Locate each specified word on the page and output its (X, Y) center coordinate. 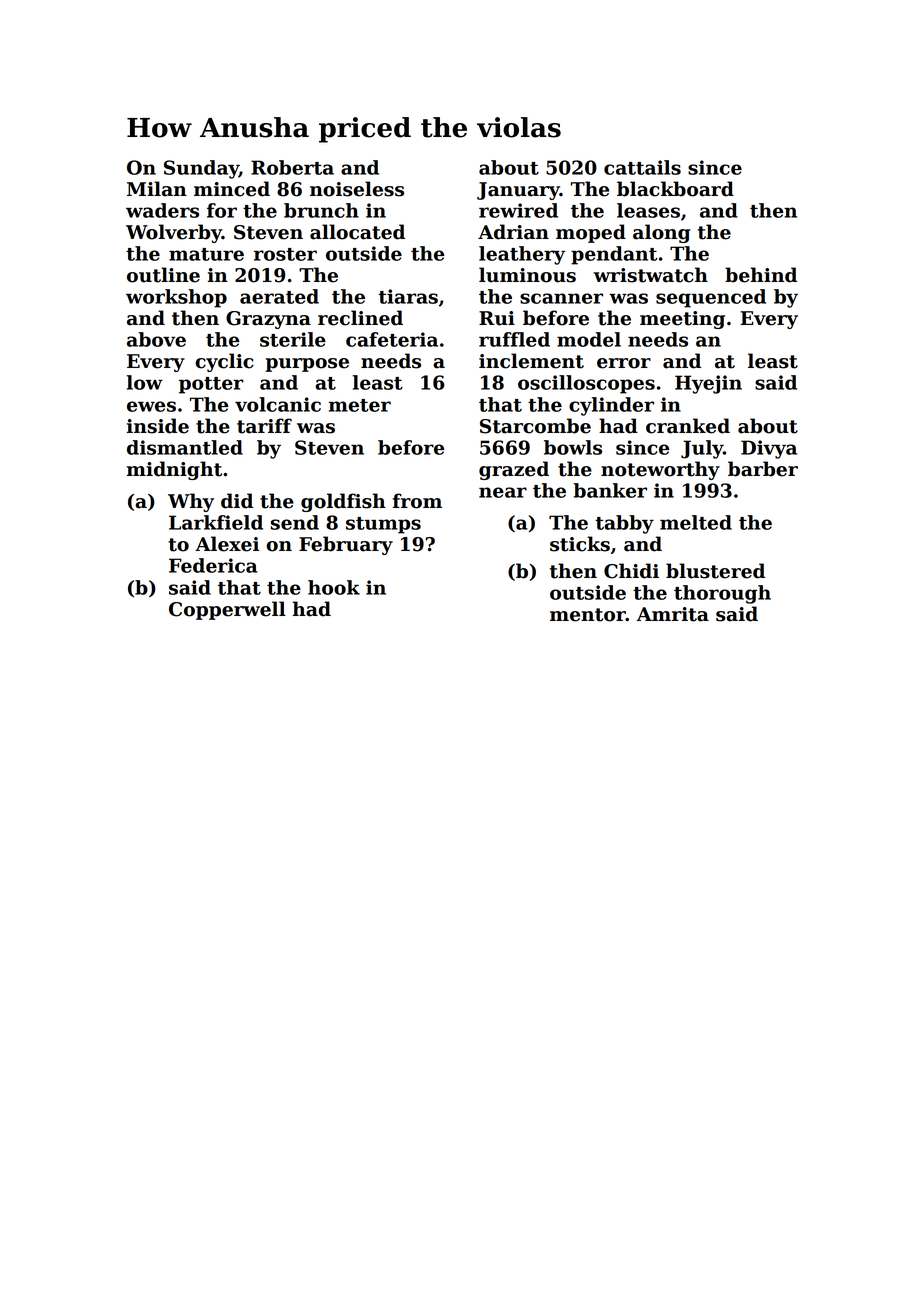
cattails (642, 167)
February (346, 545)
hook (334, 587)
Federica (213, 565)
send (295, 522)
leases (648, 210)
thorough (722, 594)
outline (163, 275)
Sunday (201, 169)
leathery (522, 255)
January (518, 191)
